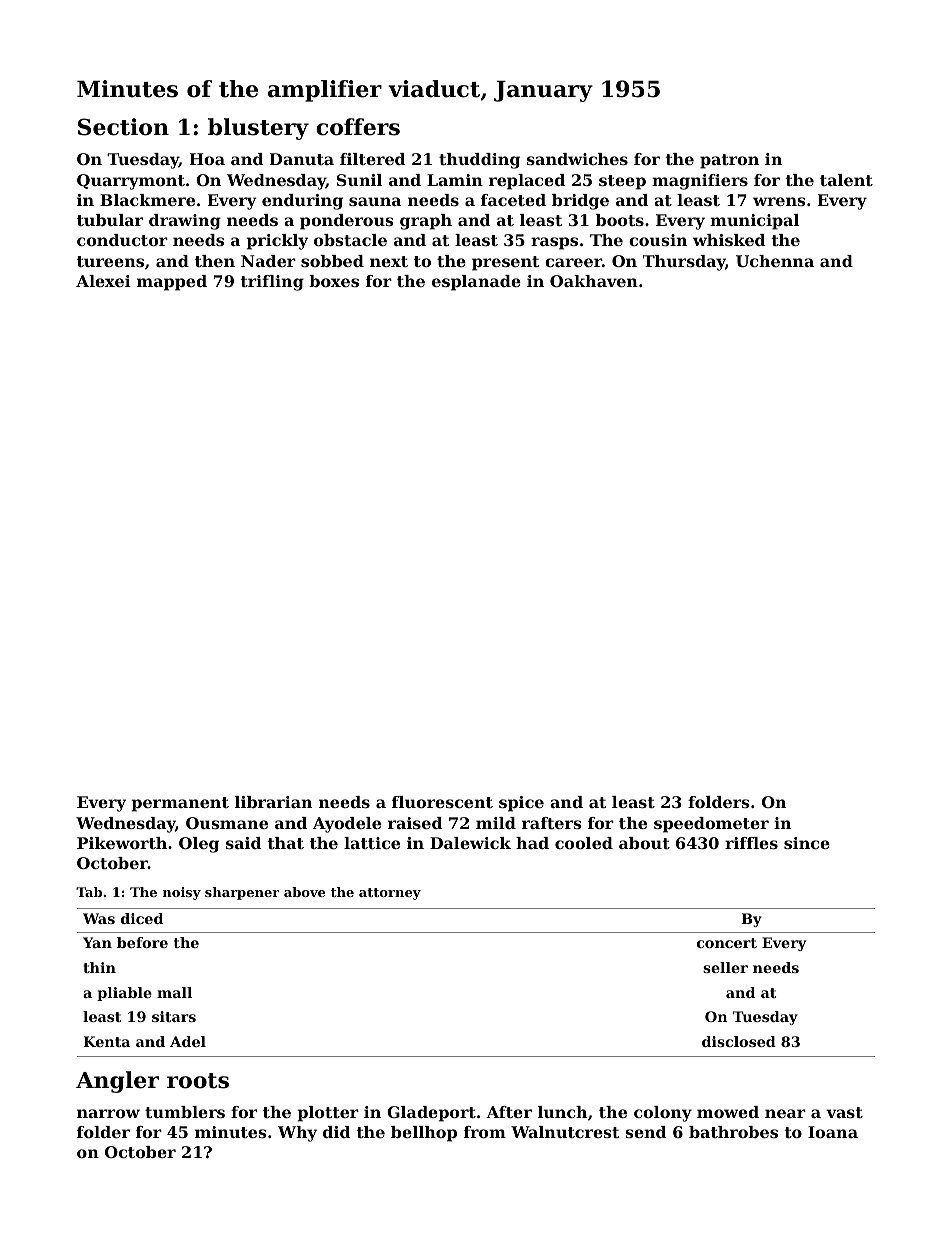 The image size is (952, 1233). What do you see at coordinates (188, 1041) in the screenshot?
I see `Adel` at bounding box center [188, 1041].
